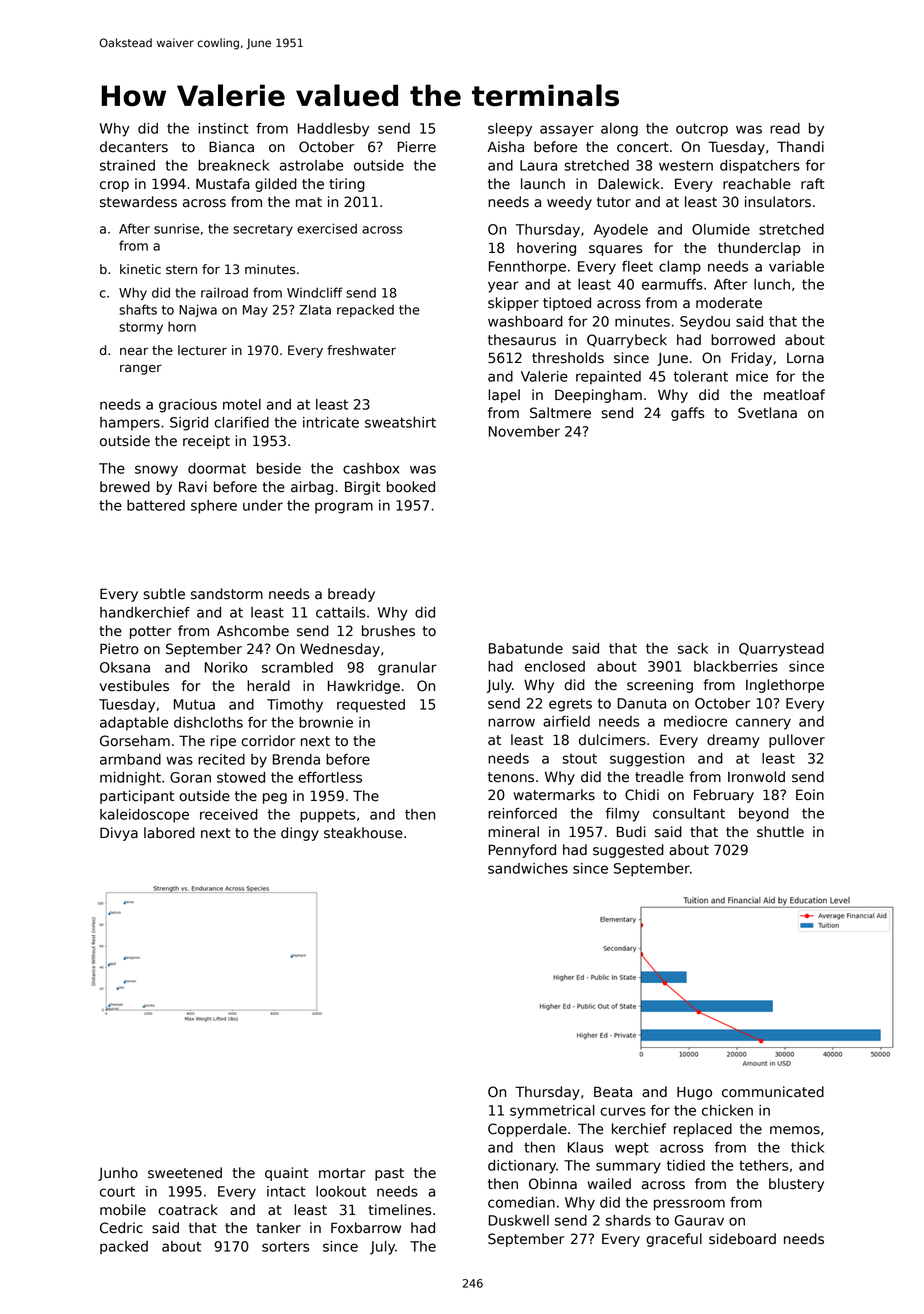 The height and width of the screenshot is (1314, 924). What do you see at coordinates (400, 422) in the screenshot?
I see `sweatshirt` at bounding box center [400, 422].
